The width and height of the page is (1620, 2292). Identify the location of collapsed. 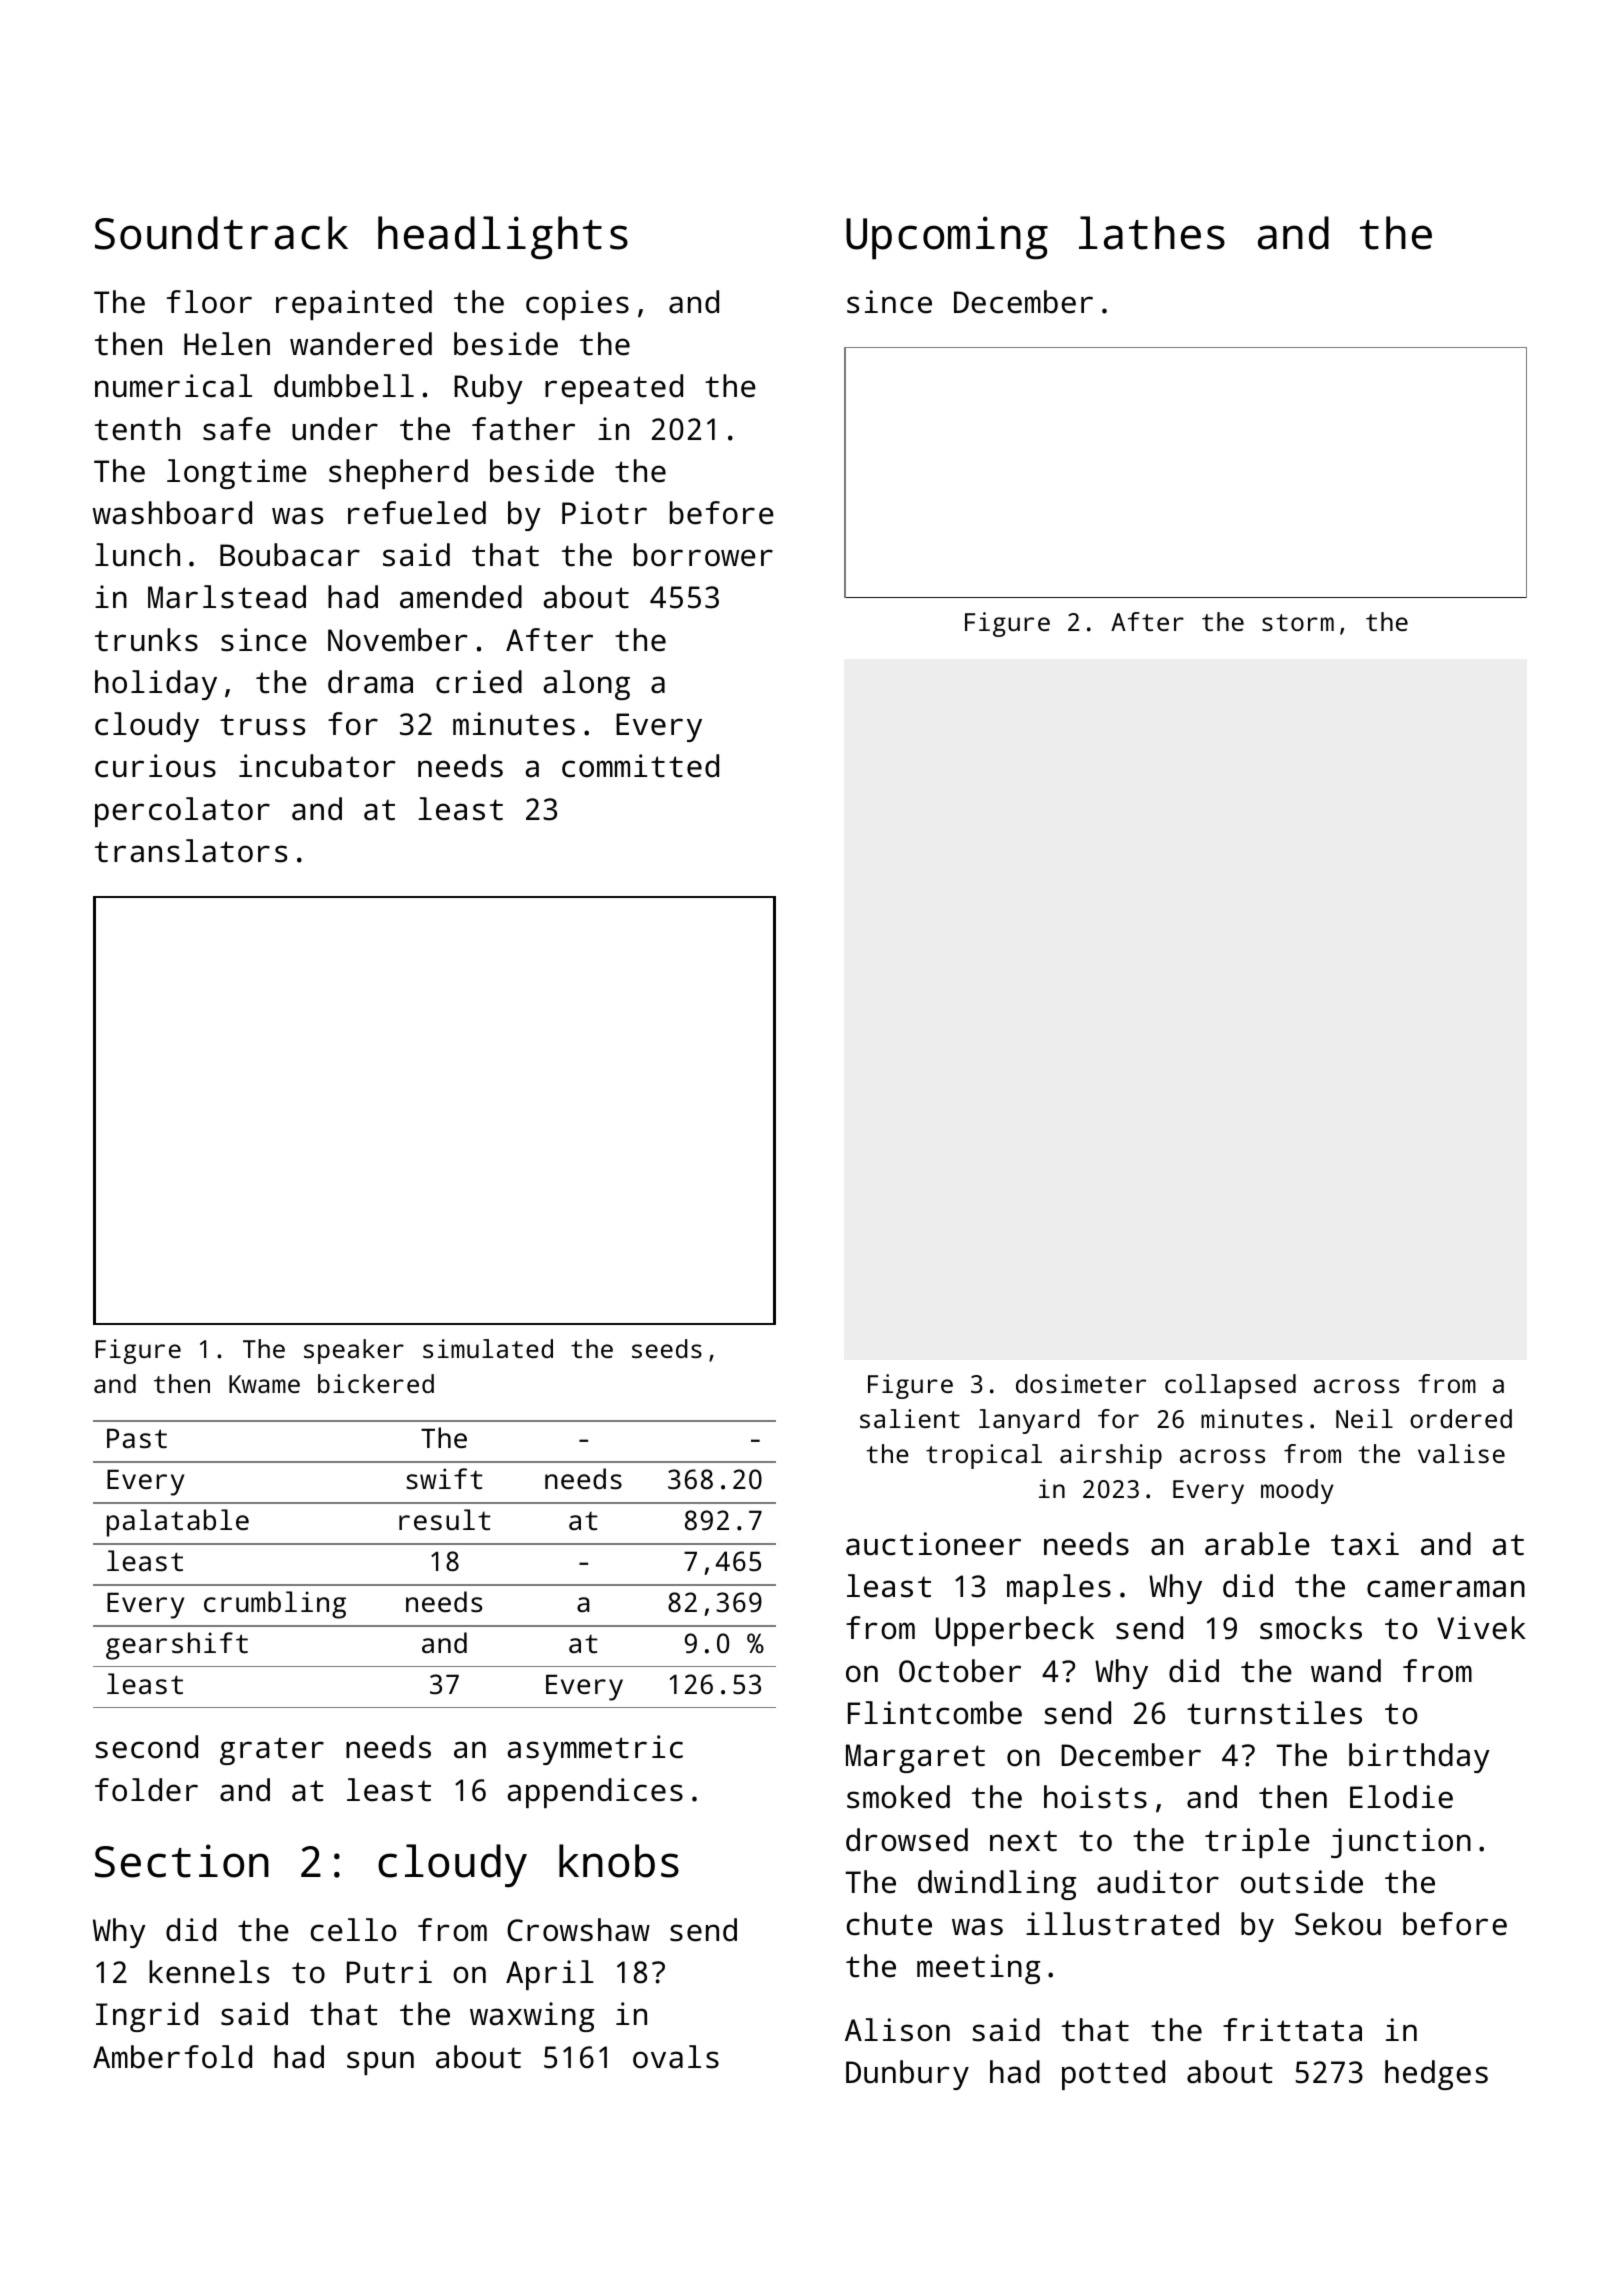
(1230, 1386).
